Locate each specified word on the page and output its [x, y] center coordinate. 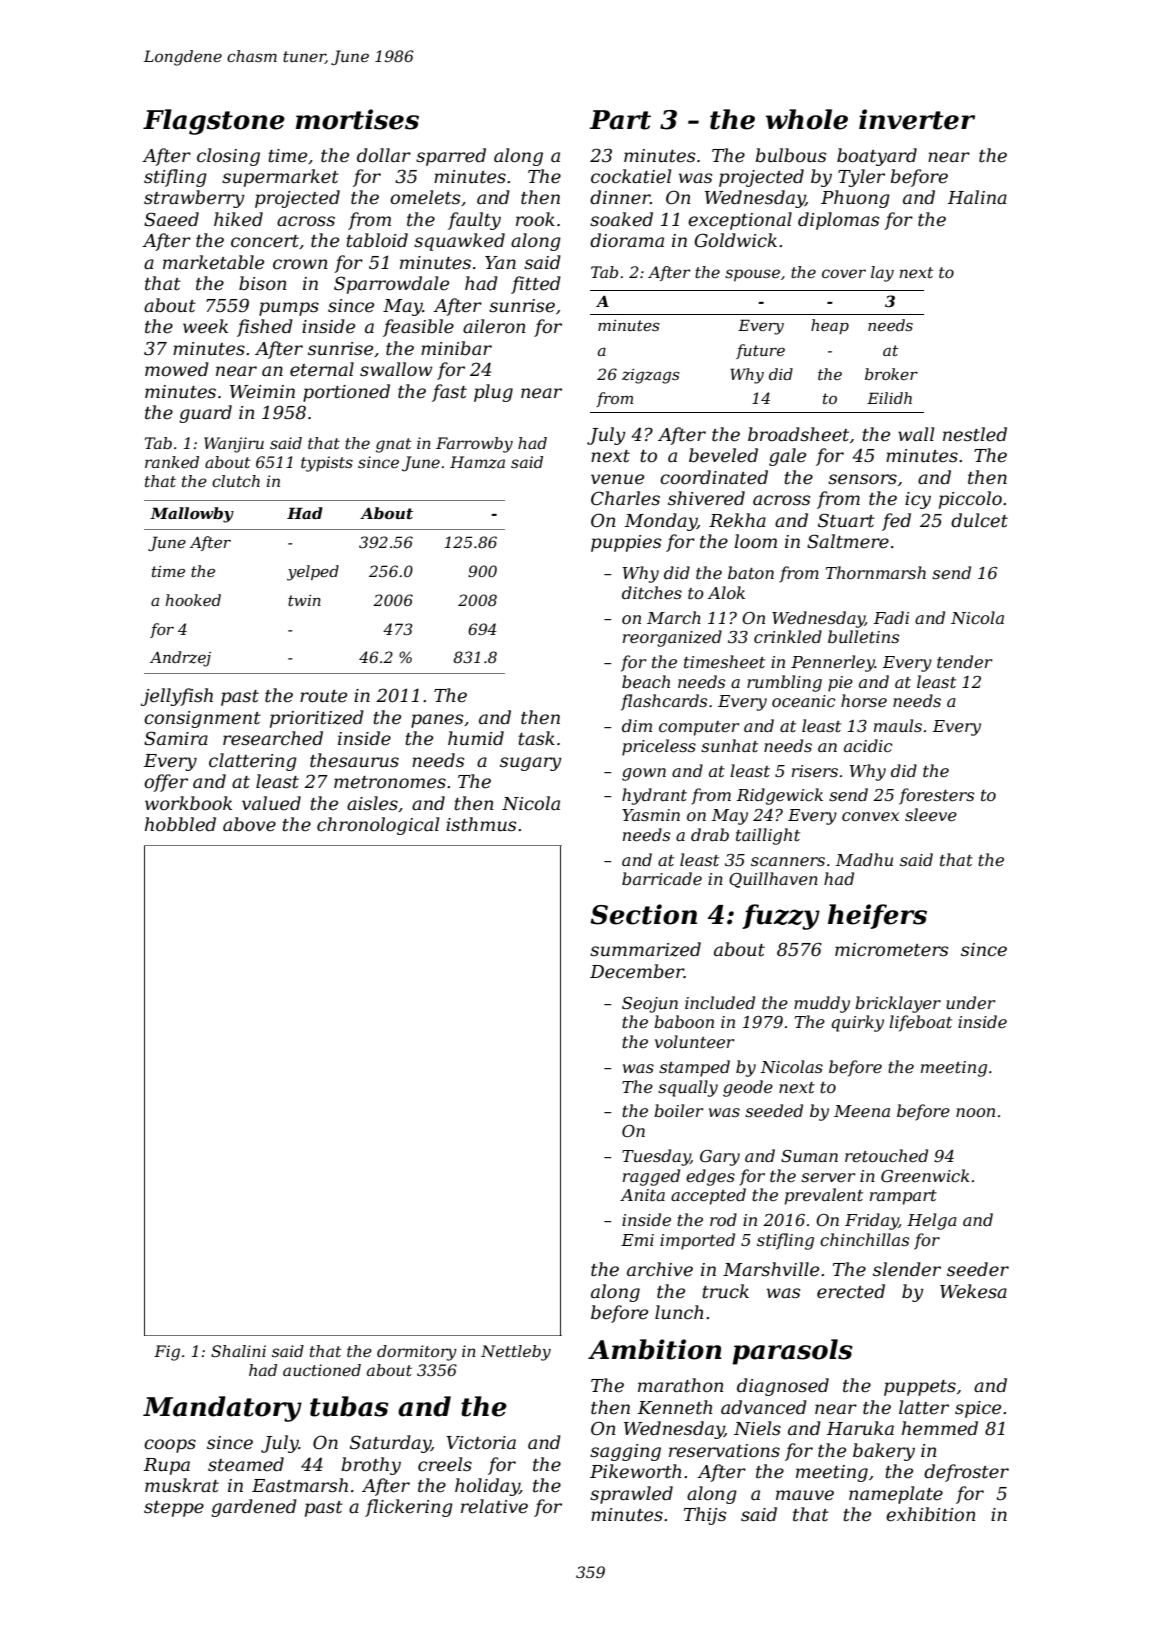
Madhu [864, 859]
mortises [357, 119]
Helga [932, 1221]
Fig [167, 1353]
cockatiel [631, 176]
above [249, 824]
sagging [625, 1452]
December [637, 971]
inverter [917, 119]
